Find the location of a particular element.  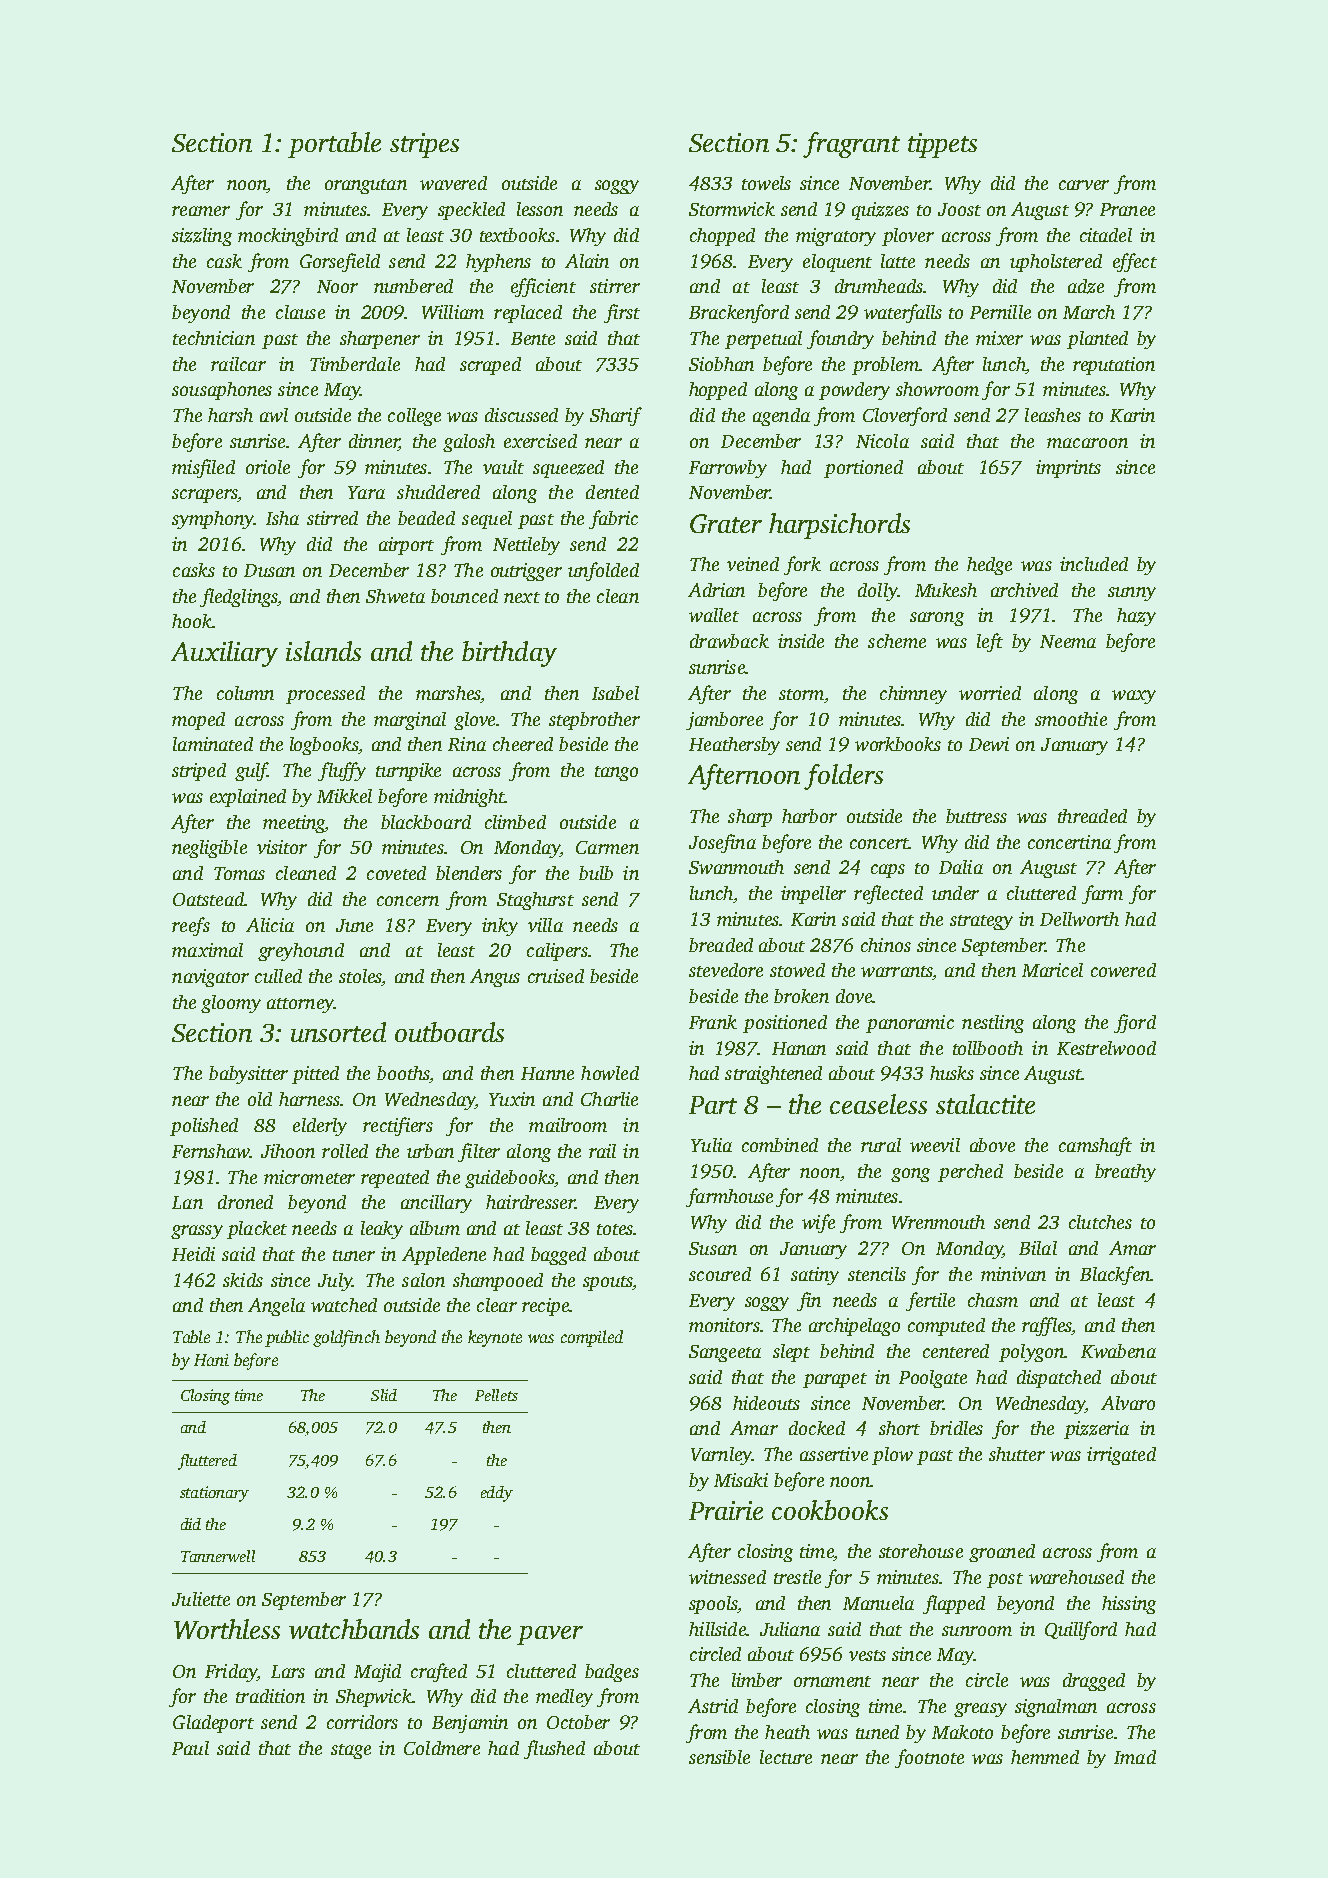

column is located at coordinates (245, 693).
